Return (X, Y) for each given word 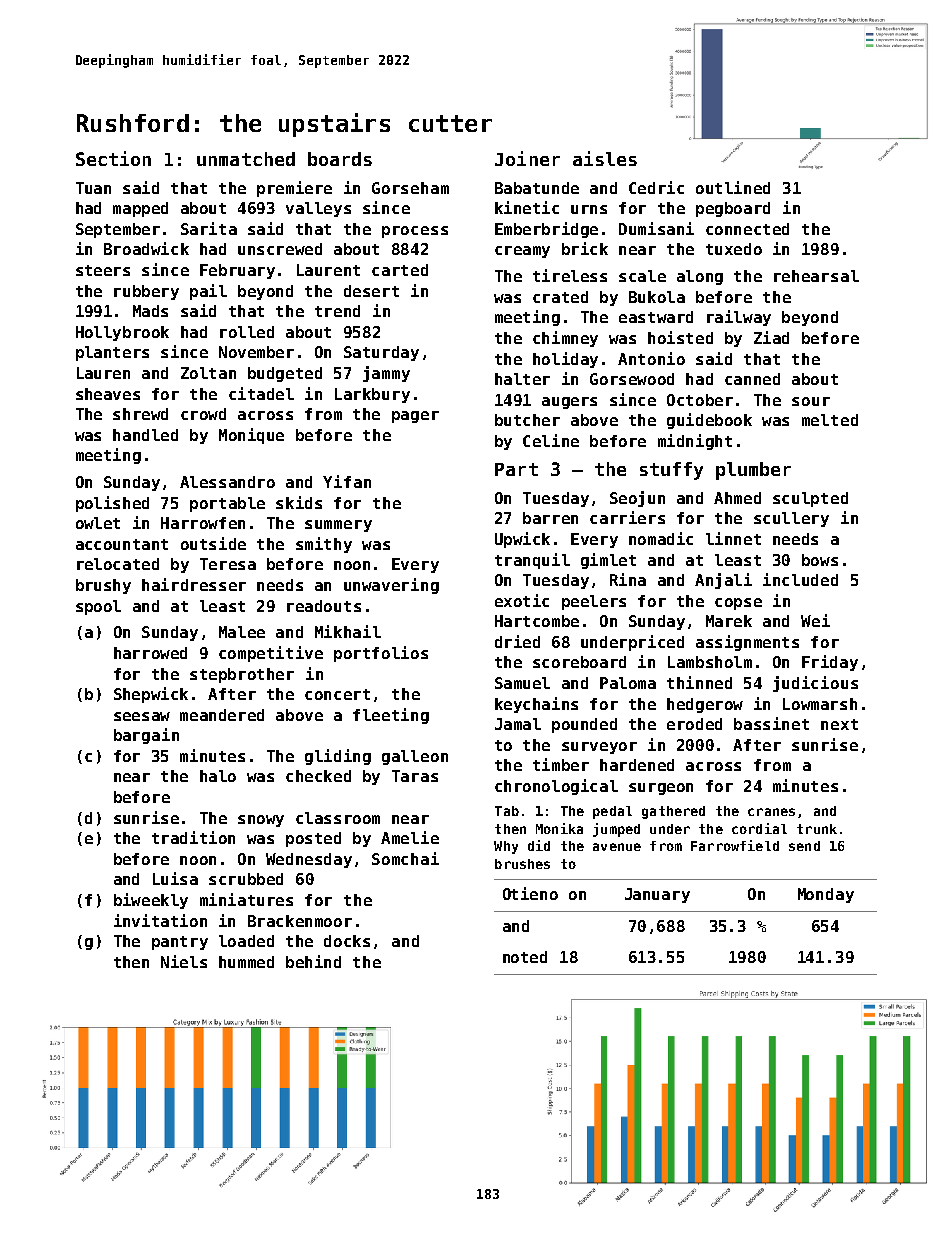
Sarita (209, 228)
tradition (193, 837)
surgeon (661, 789)
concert (337, 694)
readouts (324, 606)
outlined (733, 187)
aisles (605, 158)
